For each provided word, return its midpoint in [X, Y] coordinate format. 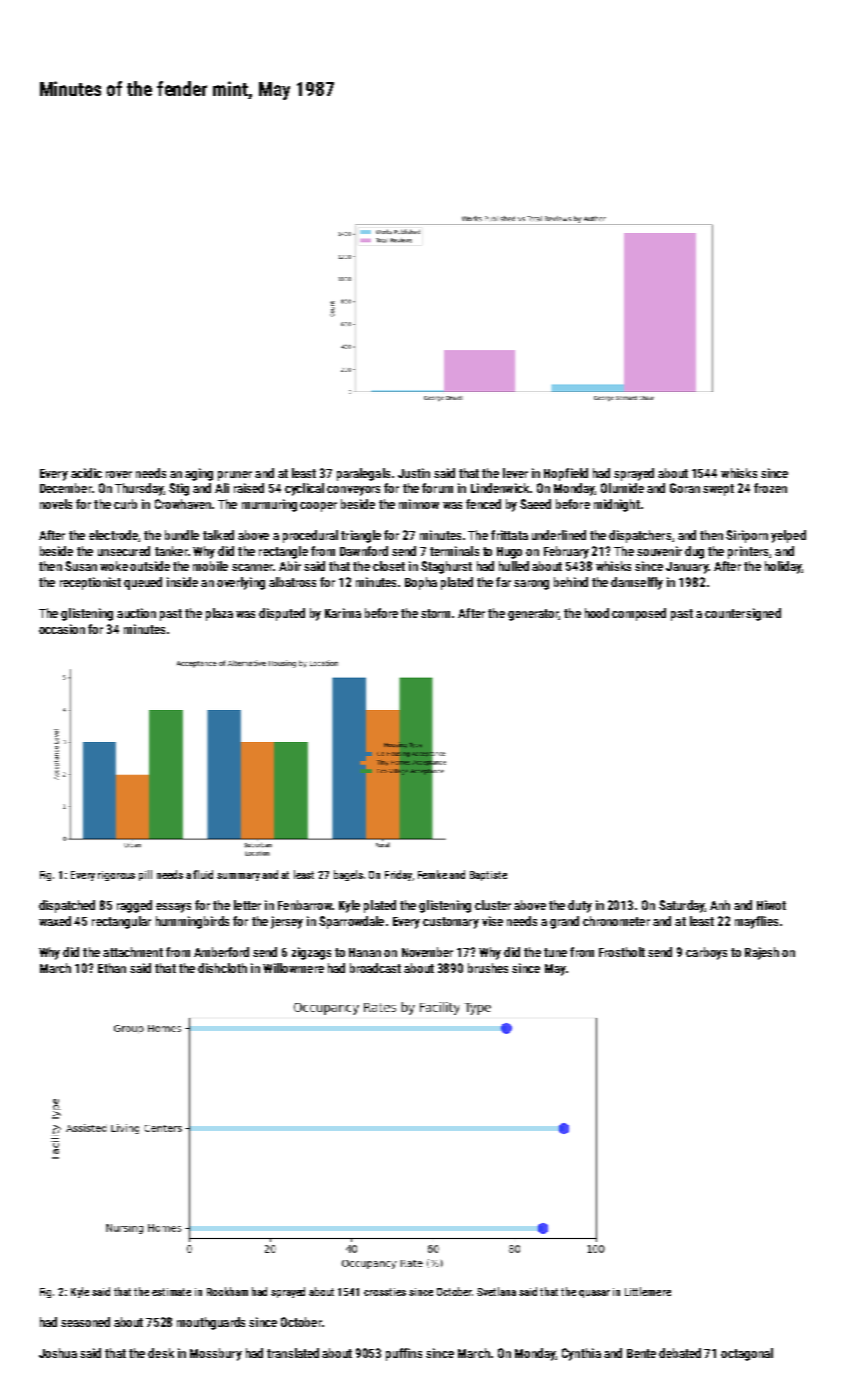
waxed [55, 921]
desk [161, 1353]
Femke [432, 874]
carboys [706, 953]
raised [249, 488]
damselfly [637, 583]
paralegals [363, 474]
